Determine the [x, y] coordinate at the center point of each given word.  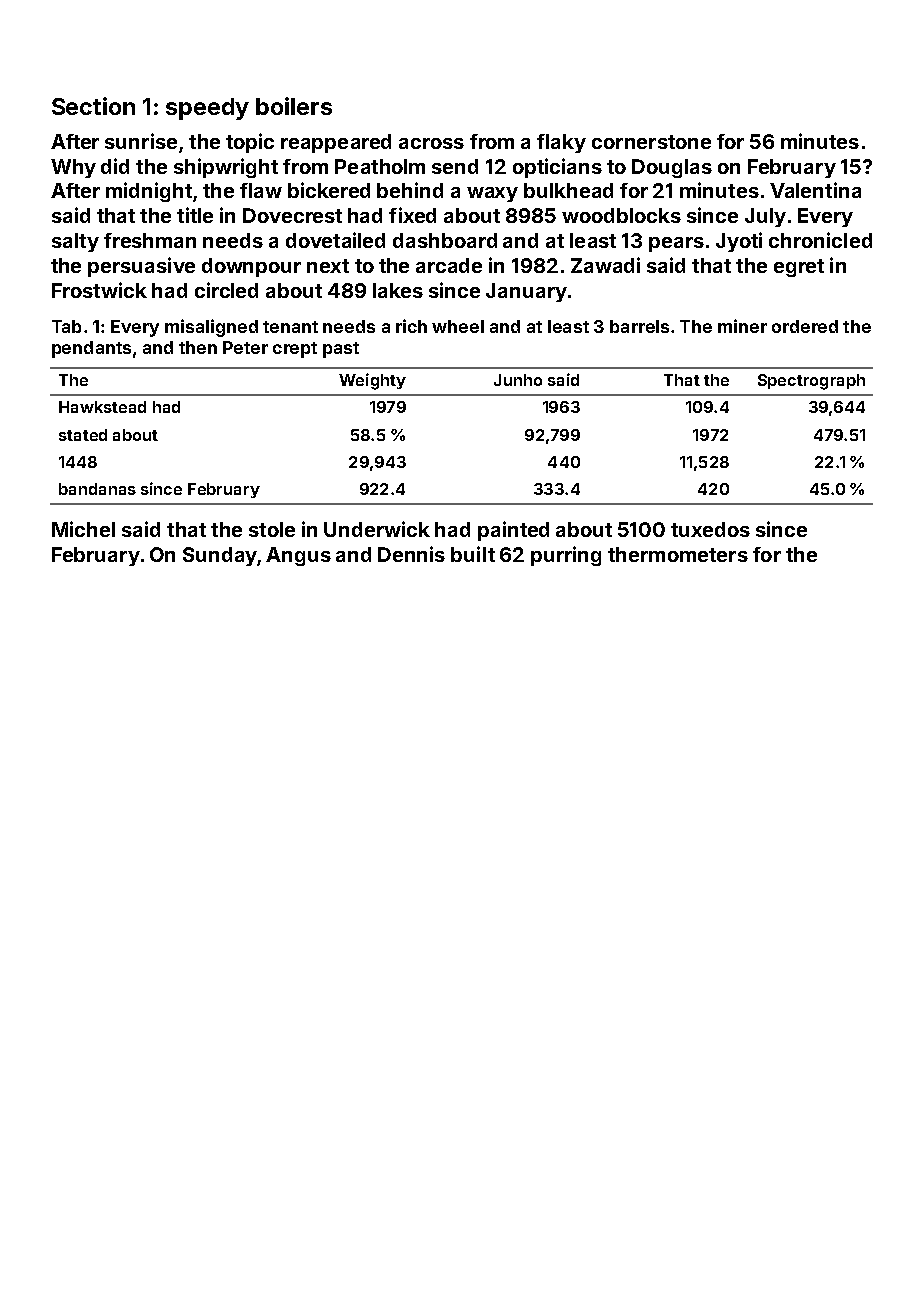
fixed [412, 215]
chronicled [820, 240]
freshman [150, 240]
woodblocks [621, 215]
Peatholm [380, 166]
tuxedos [710, 529]
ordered [805, 326]
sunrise [141, 141]
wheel [458, 326]
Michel [83, 529]
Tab [66, 326]
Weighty [372, 381]
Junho [518, 380]
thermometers [678, 554]
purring [566, 556]
